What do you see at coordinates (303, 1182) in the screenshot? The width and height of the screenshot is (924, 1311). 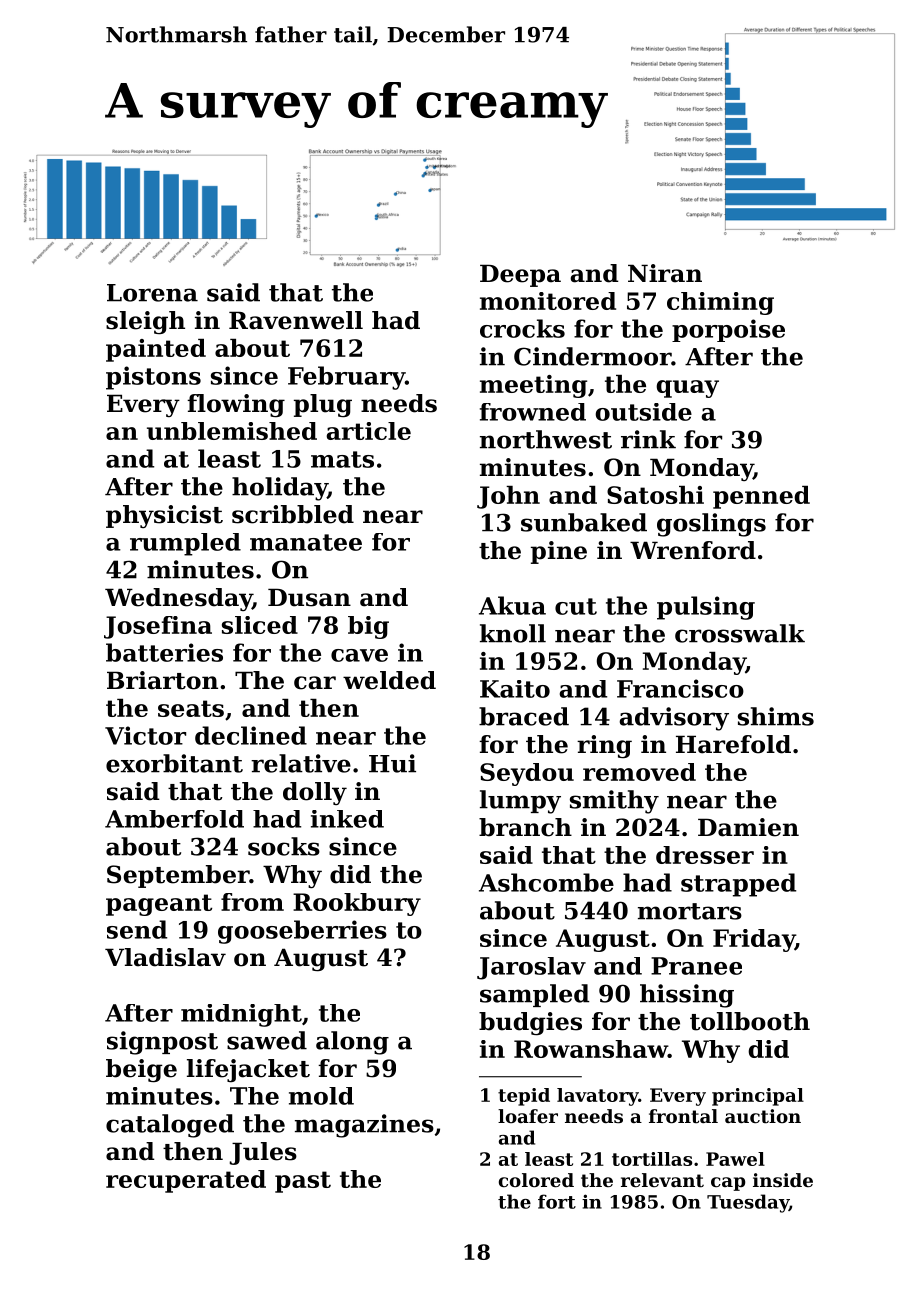 I see `past` at bounding box center [303, 1182].
